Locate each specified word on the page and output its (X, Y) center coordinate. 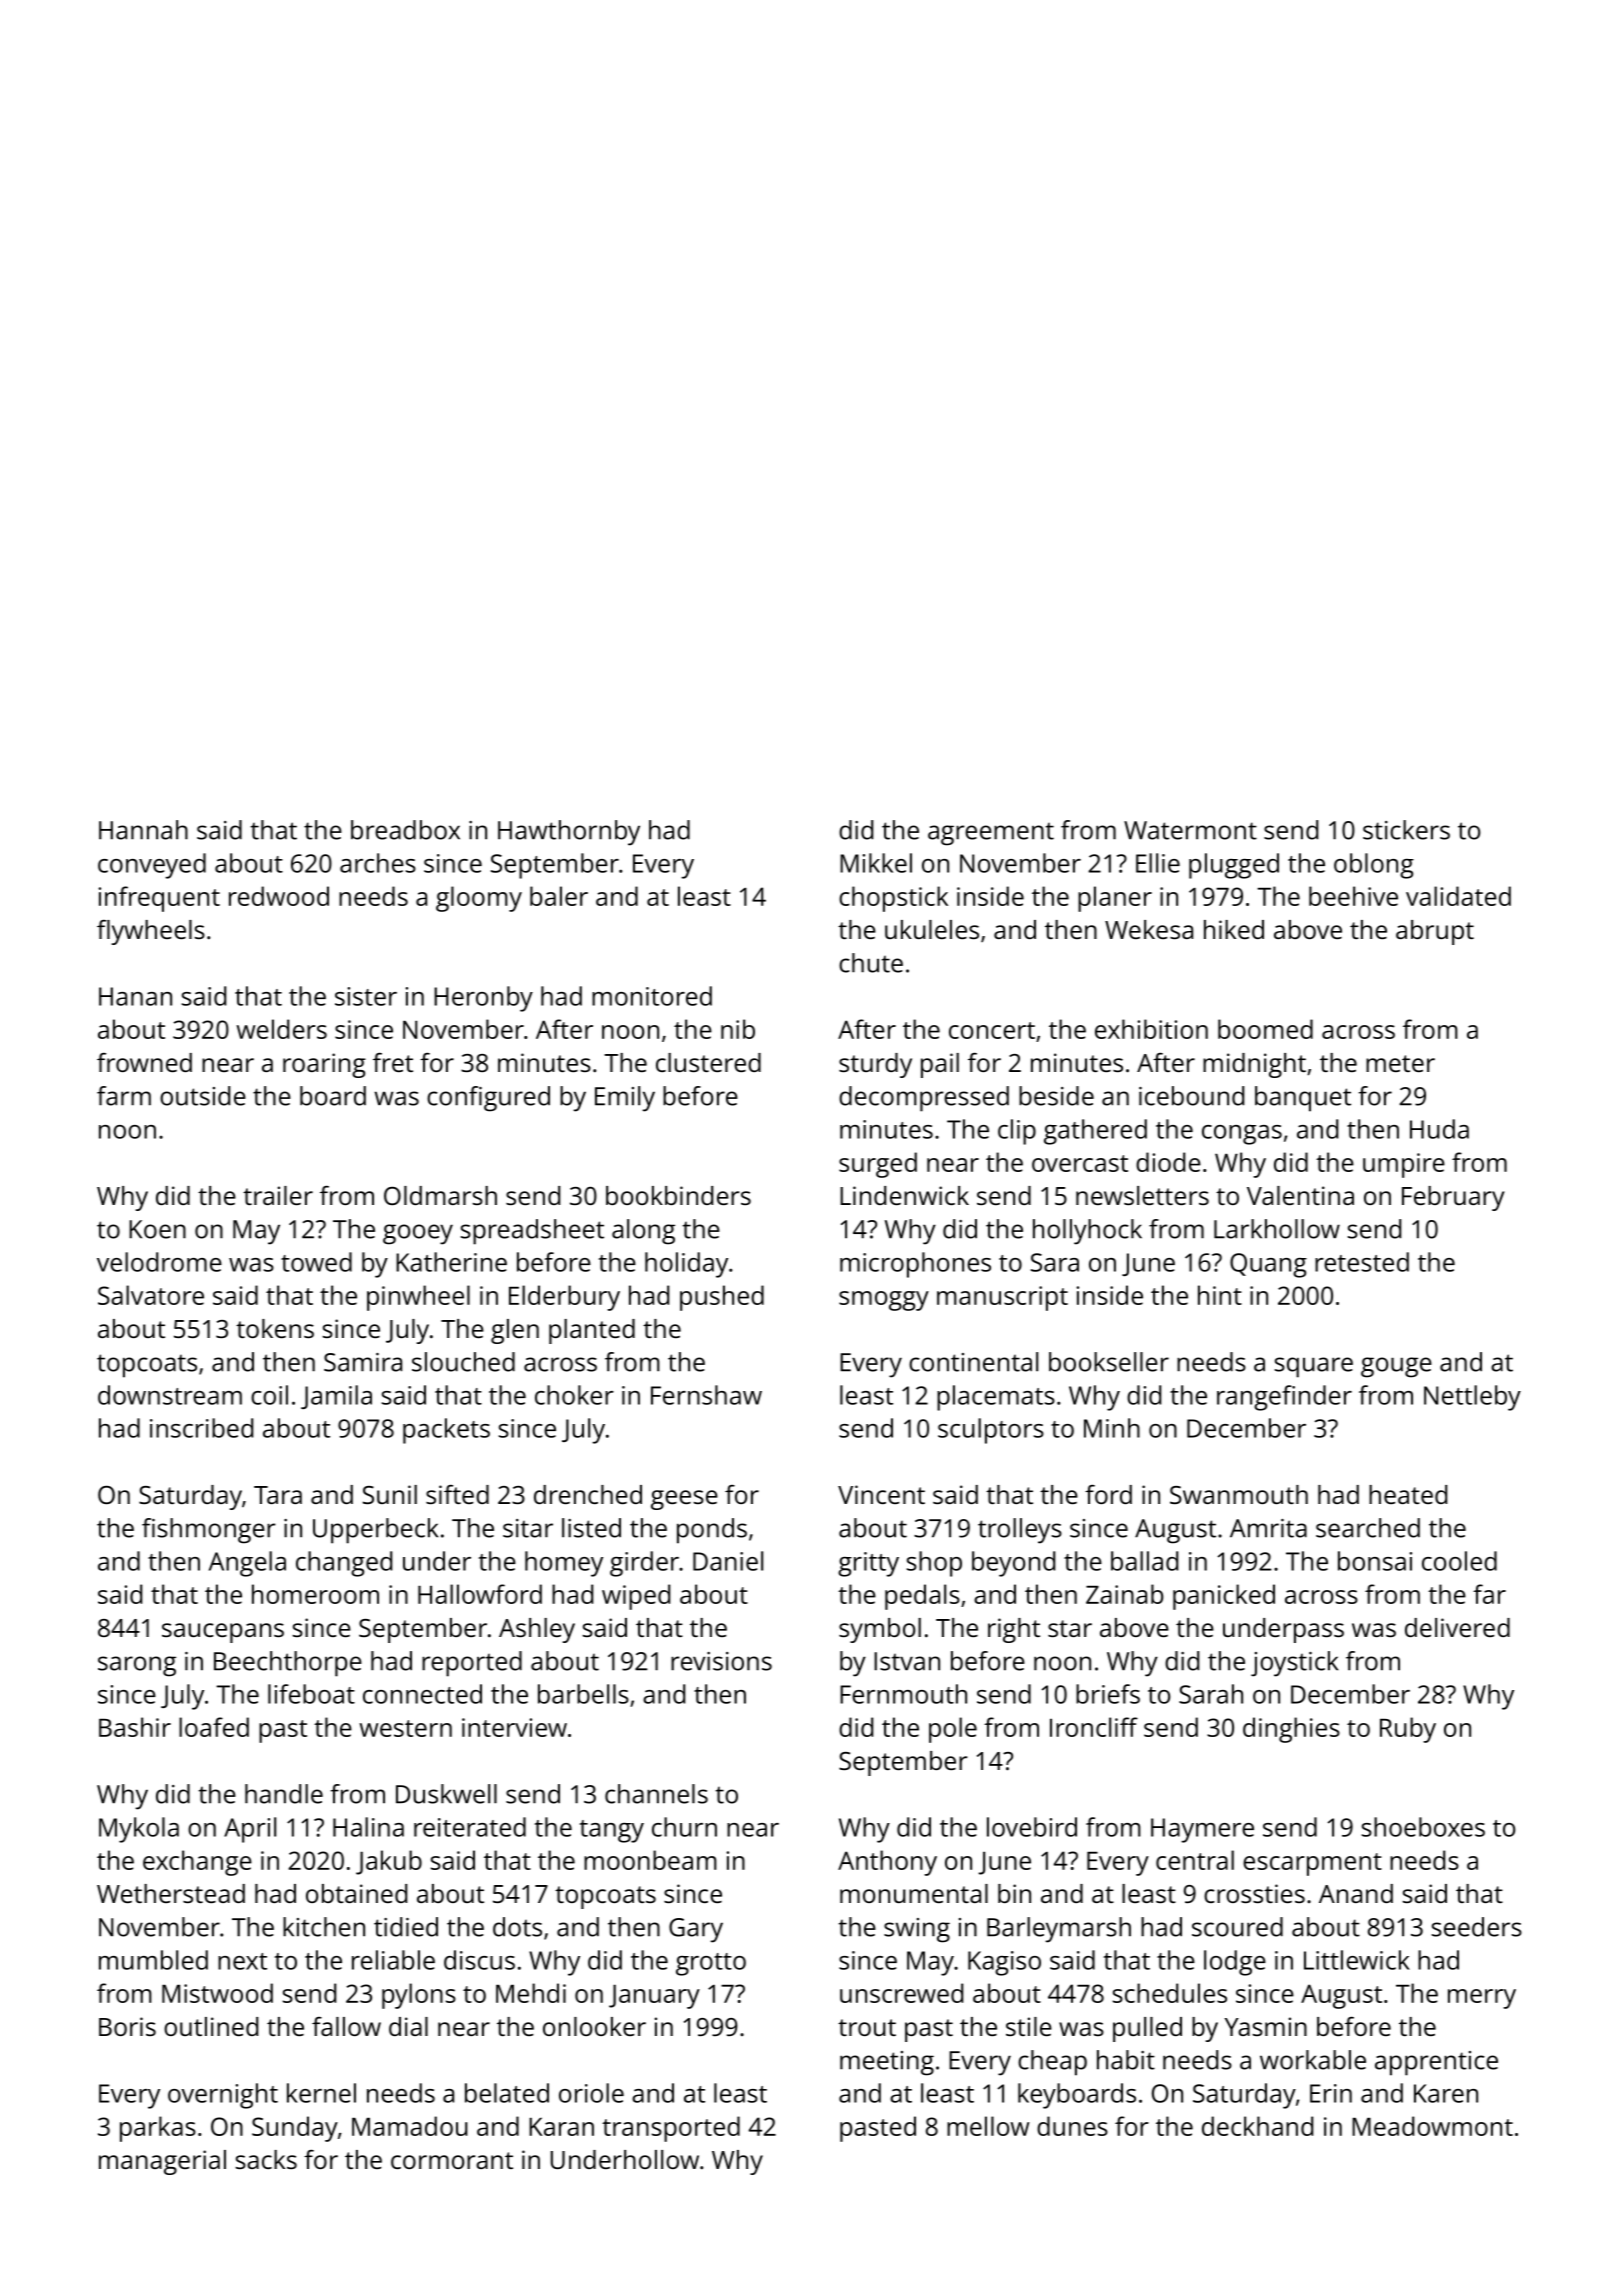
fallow (346, 2026)
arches (378, 863)
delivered (1457, 1627)
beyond (1013, 1564)
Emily (625, 1099)
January (654, 1997)
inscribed (201, 1428)
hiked (1234, 929)
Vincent (881, 1494)
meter (1400, 1063)
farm (124, 1096)
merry (1482, 1999)
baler (559, 896)
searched (1368, 1528)
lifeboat (311, 1694)
